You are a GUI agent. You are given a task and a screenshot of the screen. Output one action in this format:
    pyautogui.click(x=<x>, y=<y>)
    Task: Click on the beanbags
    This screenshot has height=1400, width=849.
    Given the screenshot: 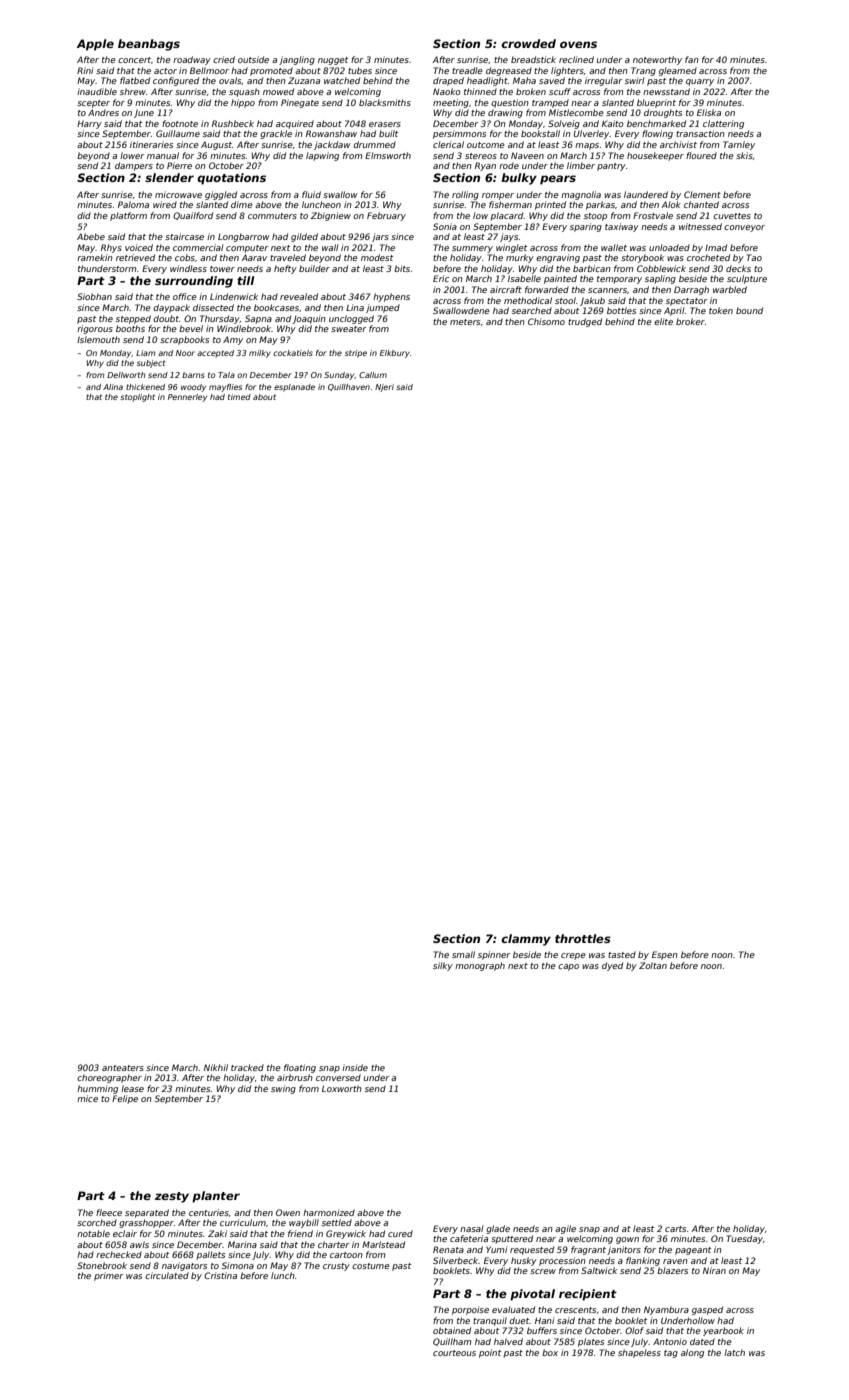 What is the action you would take?
    pyautogui.click(x=149, y=45)
